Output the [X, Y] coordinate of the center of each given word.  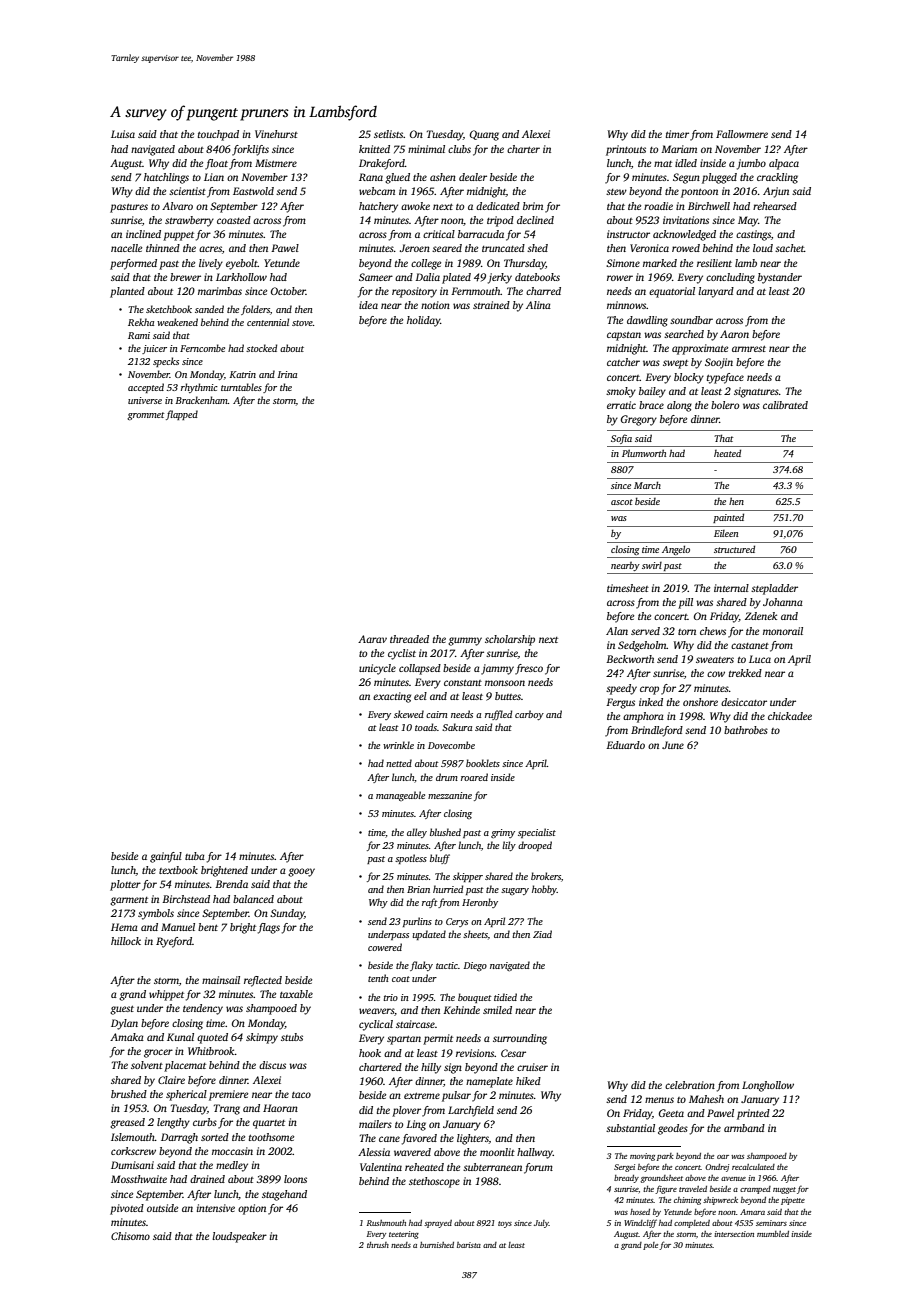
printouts [626, 150]
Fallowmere [742, 134]
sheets [475, 934]
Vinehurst [276, 134]
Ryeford [174, 942]
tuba [195, 856]
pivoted [127, 1209]
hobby [544, 890]
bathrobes [746, 730]
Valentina [381, 1167]
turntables [241, 387]
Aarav [372, 639]
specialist [537, 833]
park [665, 1157]
